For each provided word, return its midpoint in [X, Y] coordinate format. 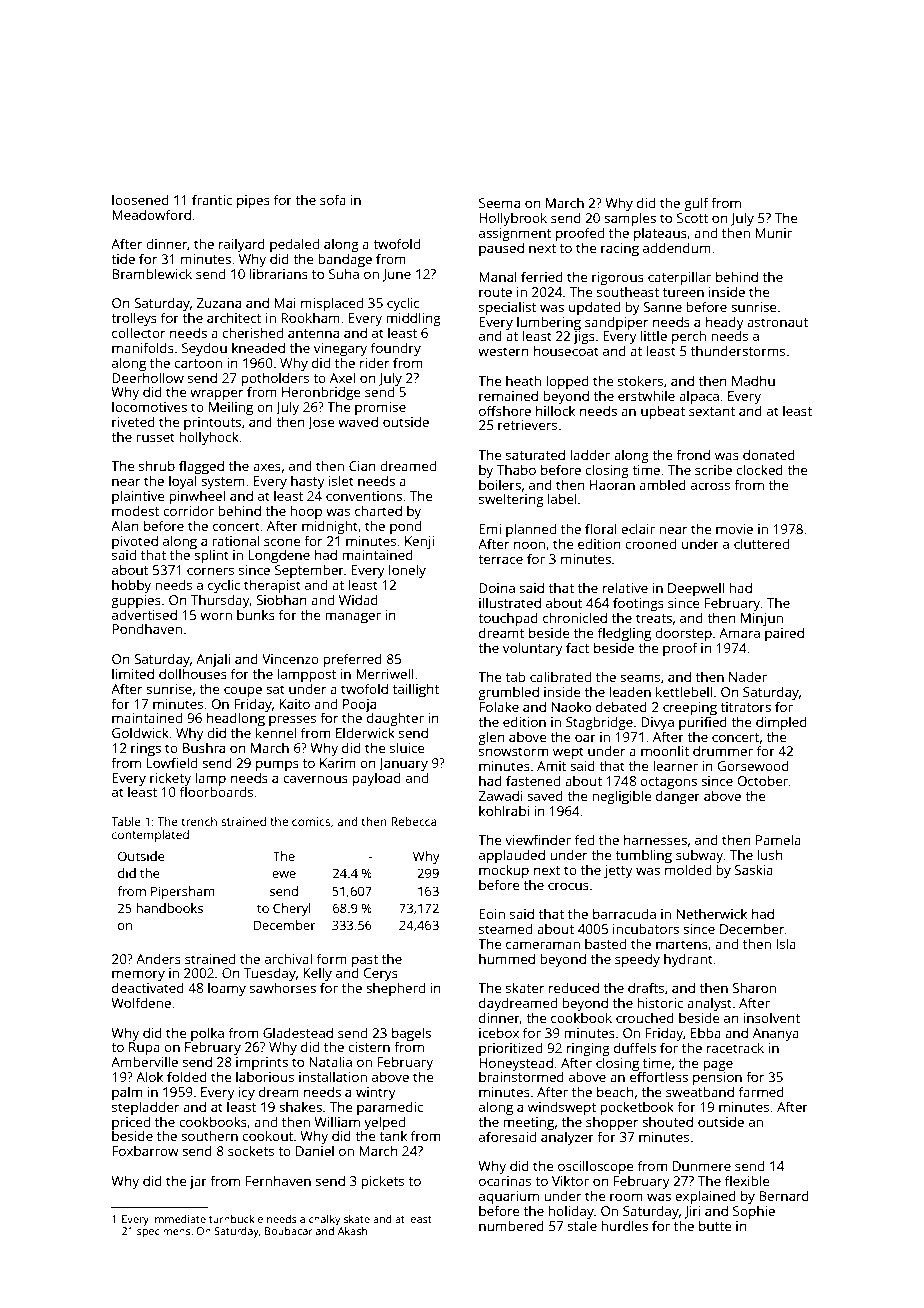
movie [734, 529]
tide [123, 258]
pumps [277, 765]
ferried [542, 276]
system [223, 483]
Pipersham [183, 892]
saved [545, 795]
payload [376, 779]
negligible [622, 797]
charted [378, 510]
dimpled [781, 723]
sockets [251, 1150]
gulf [696, 204]
